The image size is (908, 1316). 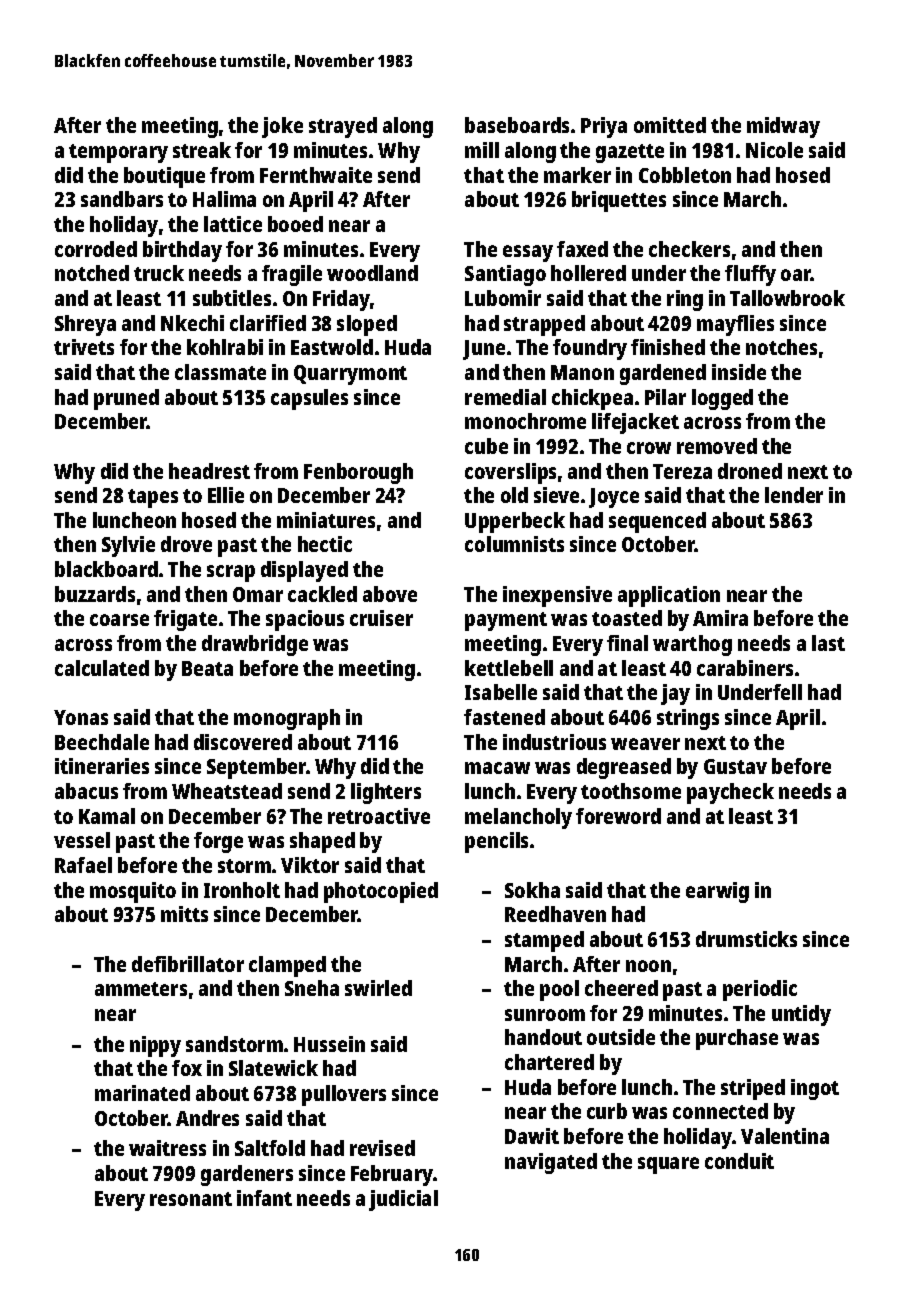 What do you see at coordinates (783, 127) in the screenshot?
I see `midway` at bounding box center [783, 127].
